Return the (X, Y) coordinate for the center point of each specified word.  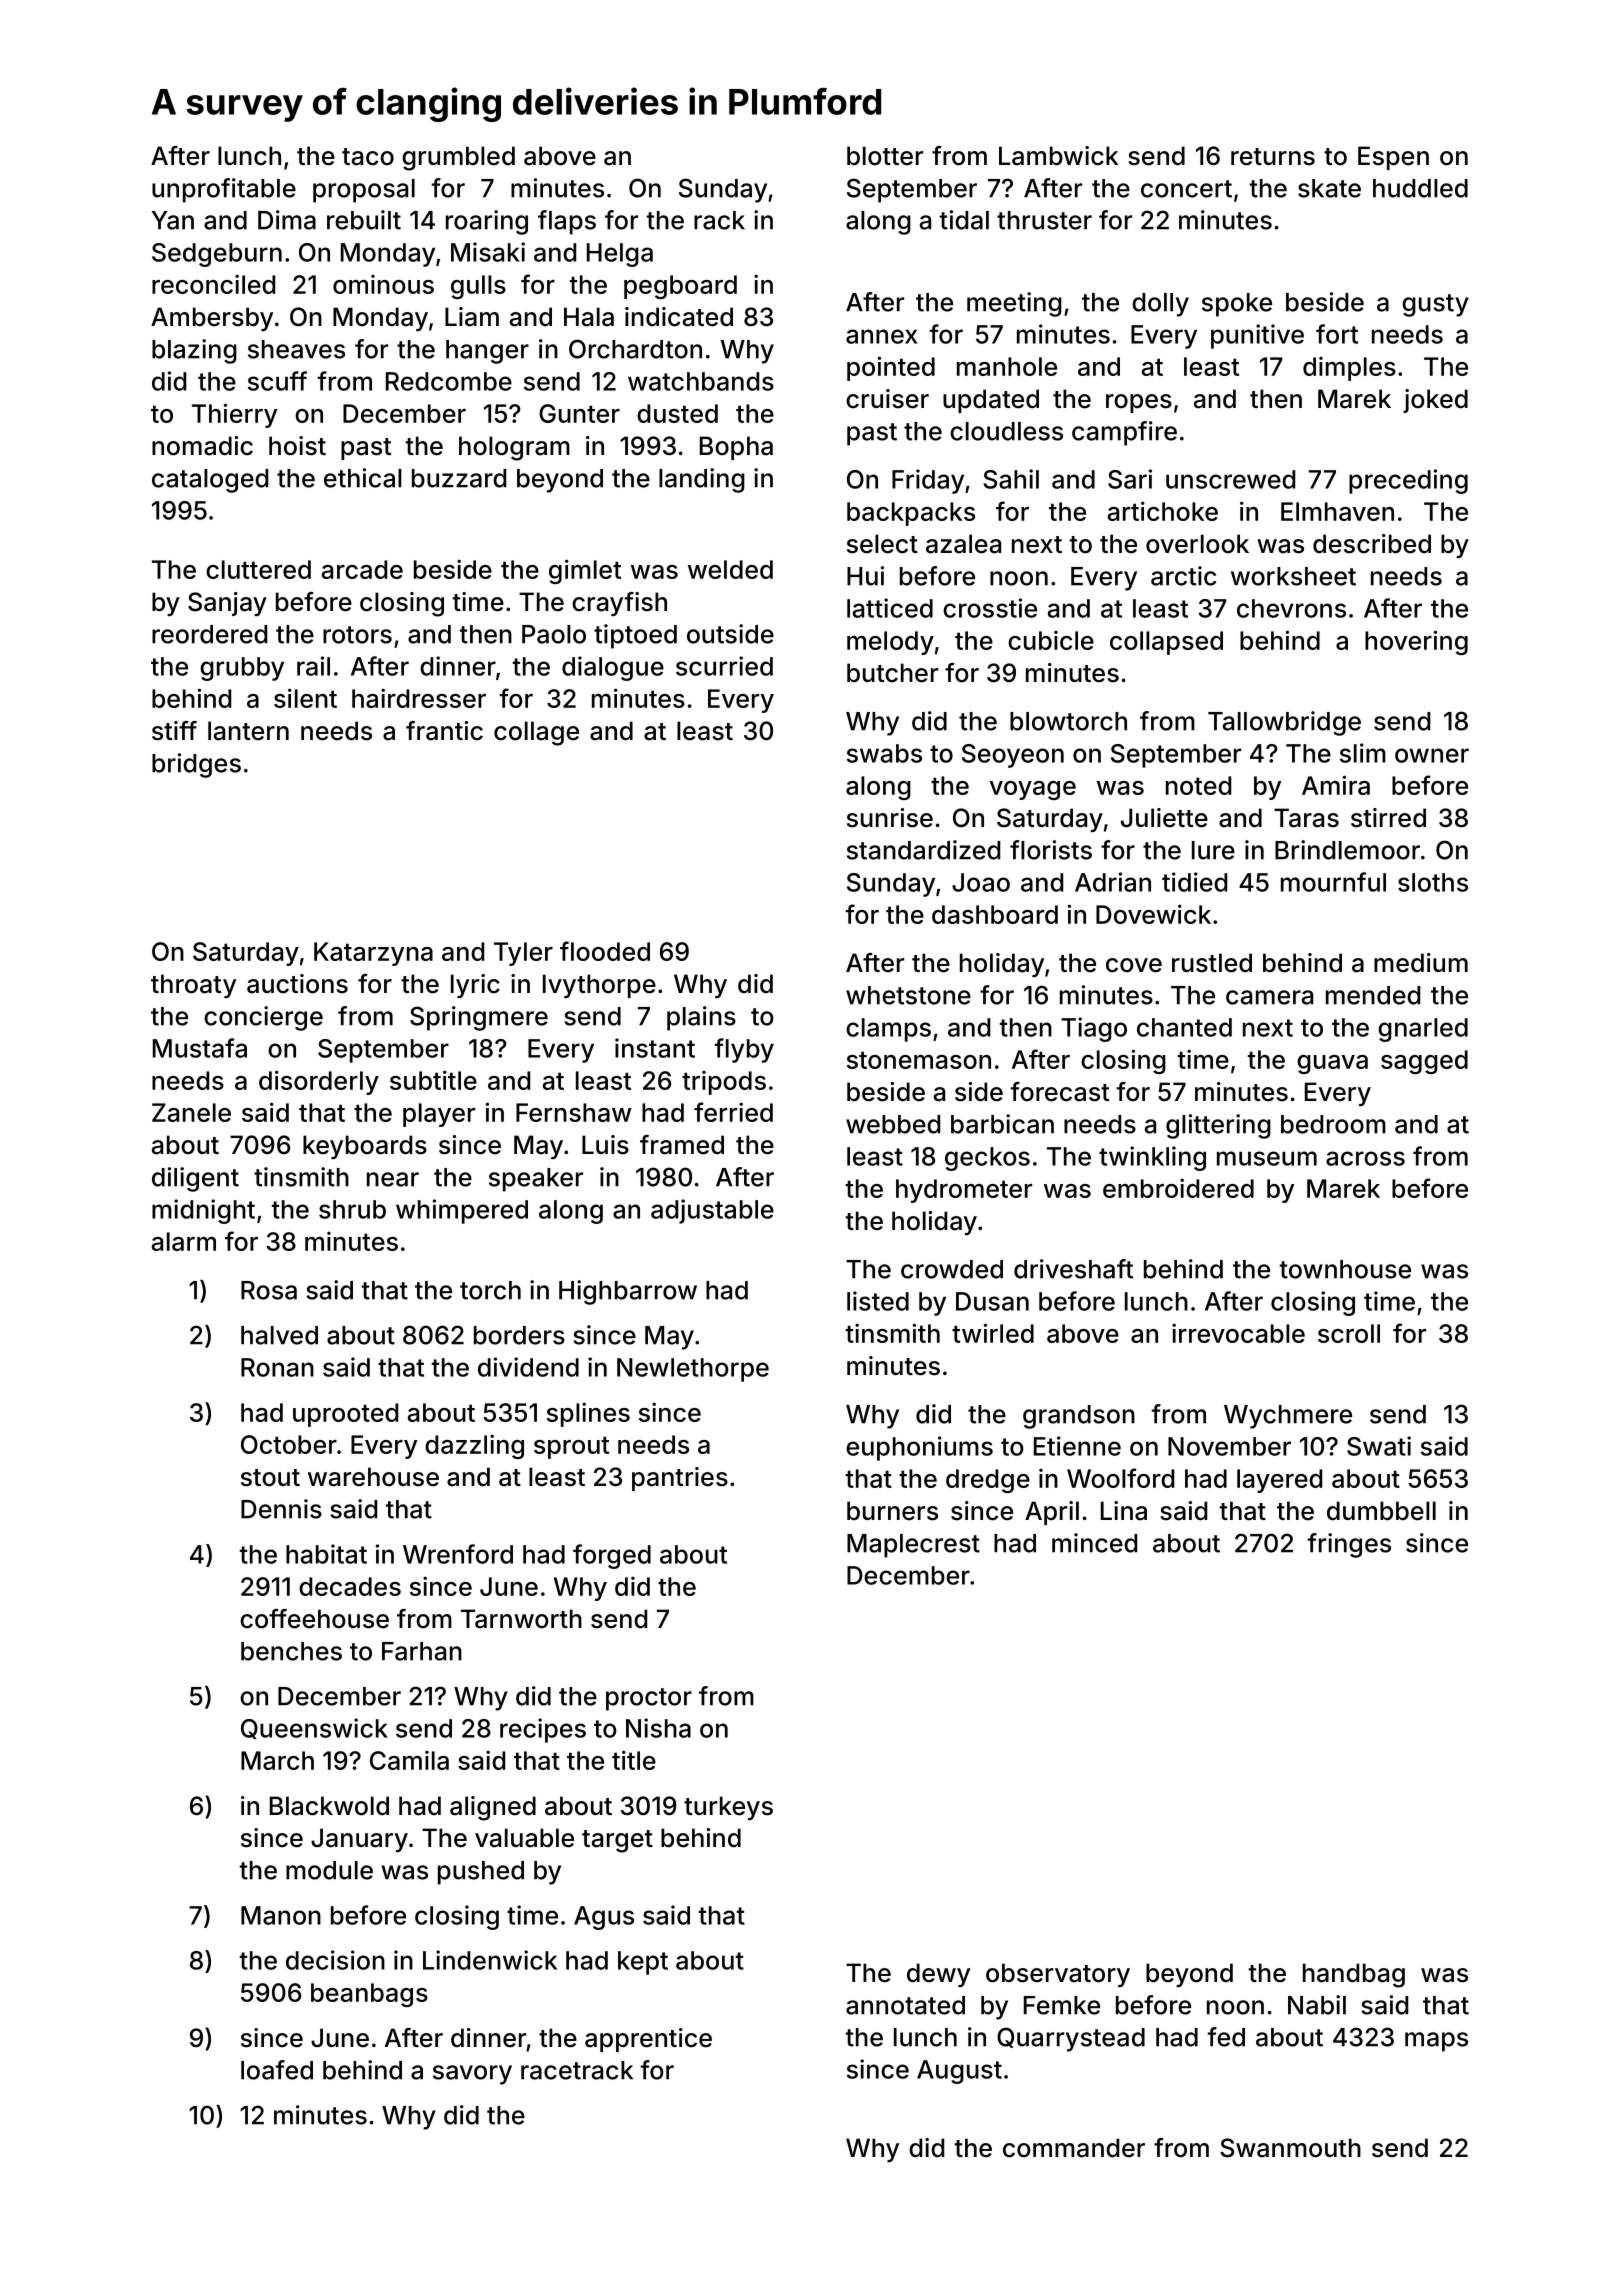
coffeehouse (314, 1619)
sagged (1424, 1062)
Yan (172, 220)
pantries (680, 1479)
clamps (888, 1030)
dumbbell (1381, 1511)
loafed (277, 2070)
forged (612, 1556)
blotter (885, 156)
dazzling (474, 1446)
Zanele (191, 1112)
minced (1094, 1543)
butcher (892, 673)
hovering (1416, 642)
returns (1273, 157)
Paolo (554, 634)
